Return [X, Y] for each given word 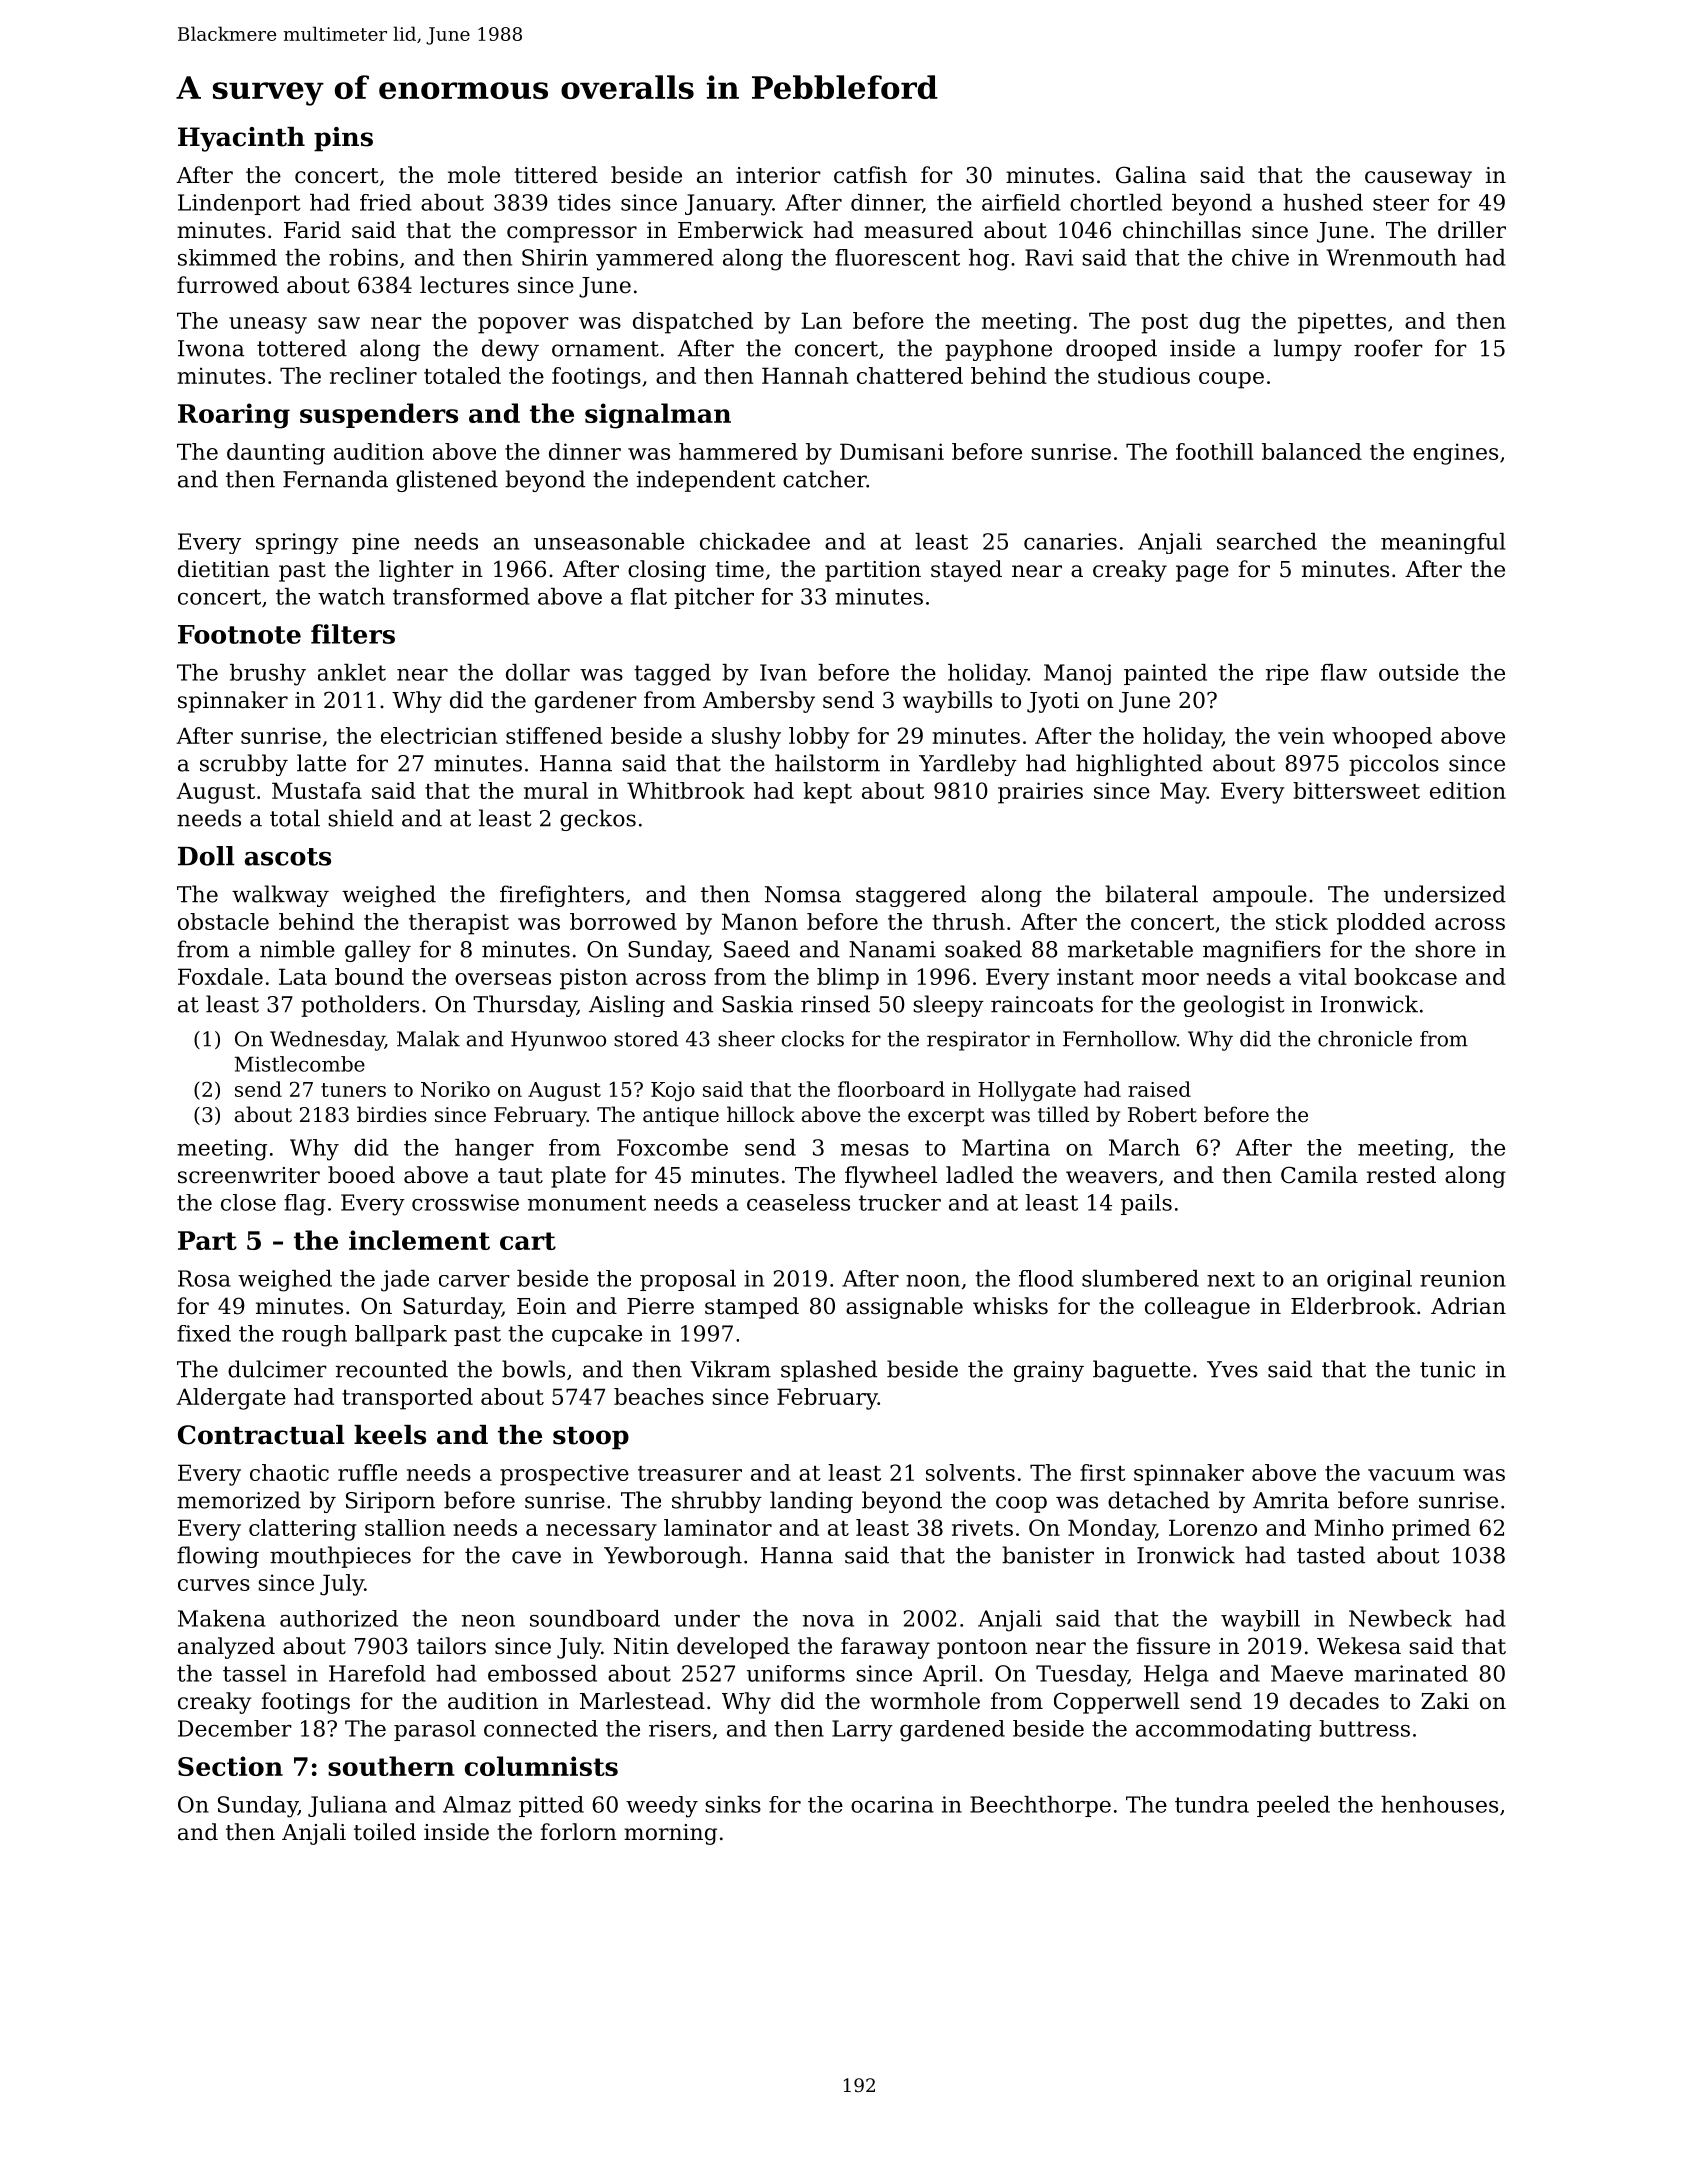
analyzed [226, 1648]
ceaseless [798, 1202]
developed [733, 1648]
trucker [900, 1202]
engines [1455, 454]
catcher [825, 479]
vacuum [1411, 1475]
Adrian [1468, 1306]
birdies [392, 1114]
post [1164, 324]
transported [407, 1399]
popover [523, 325]
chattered [910, 375]
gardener [586, 702]
